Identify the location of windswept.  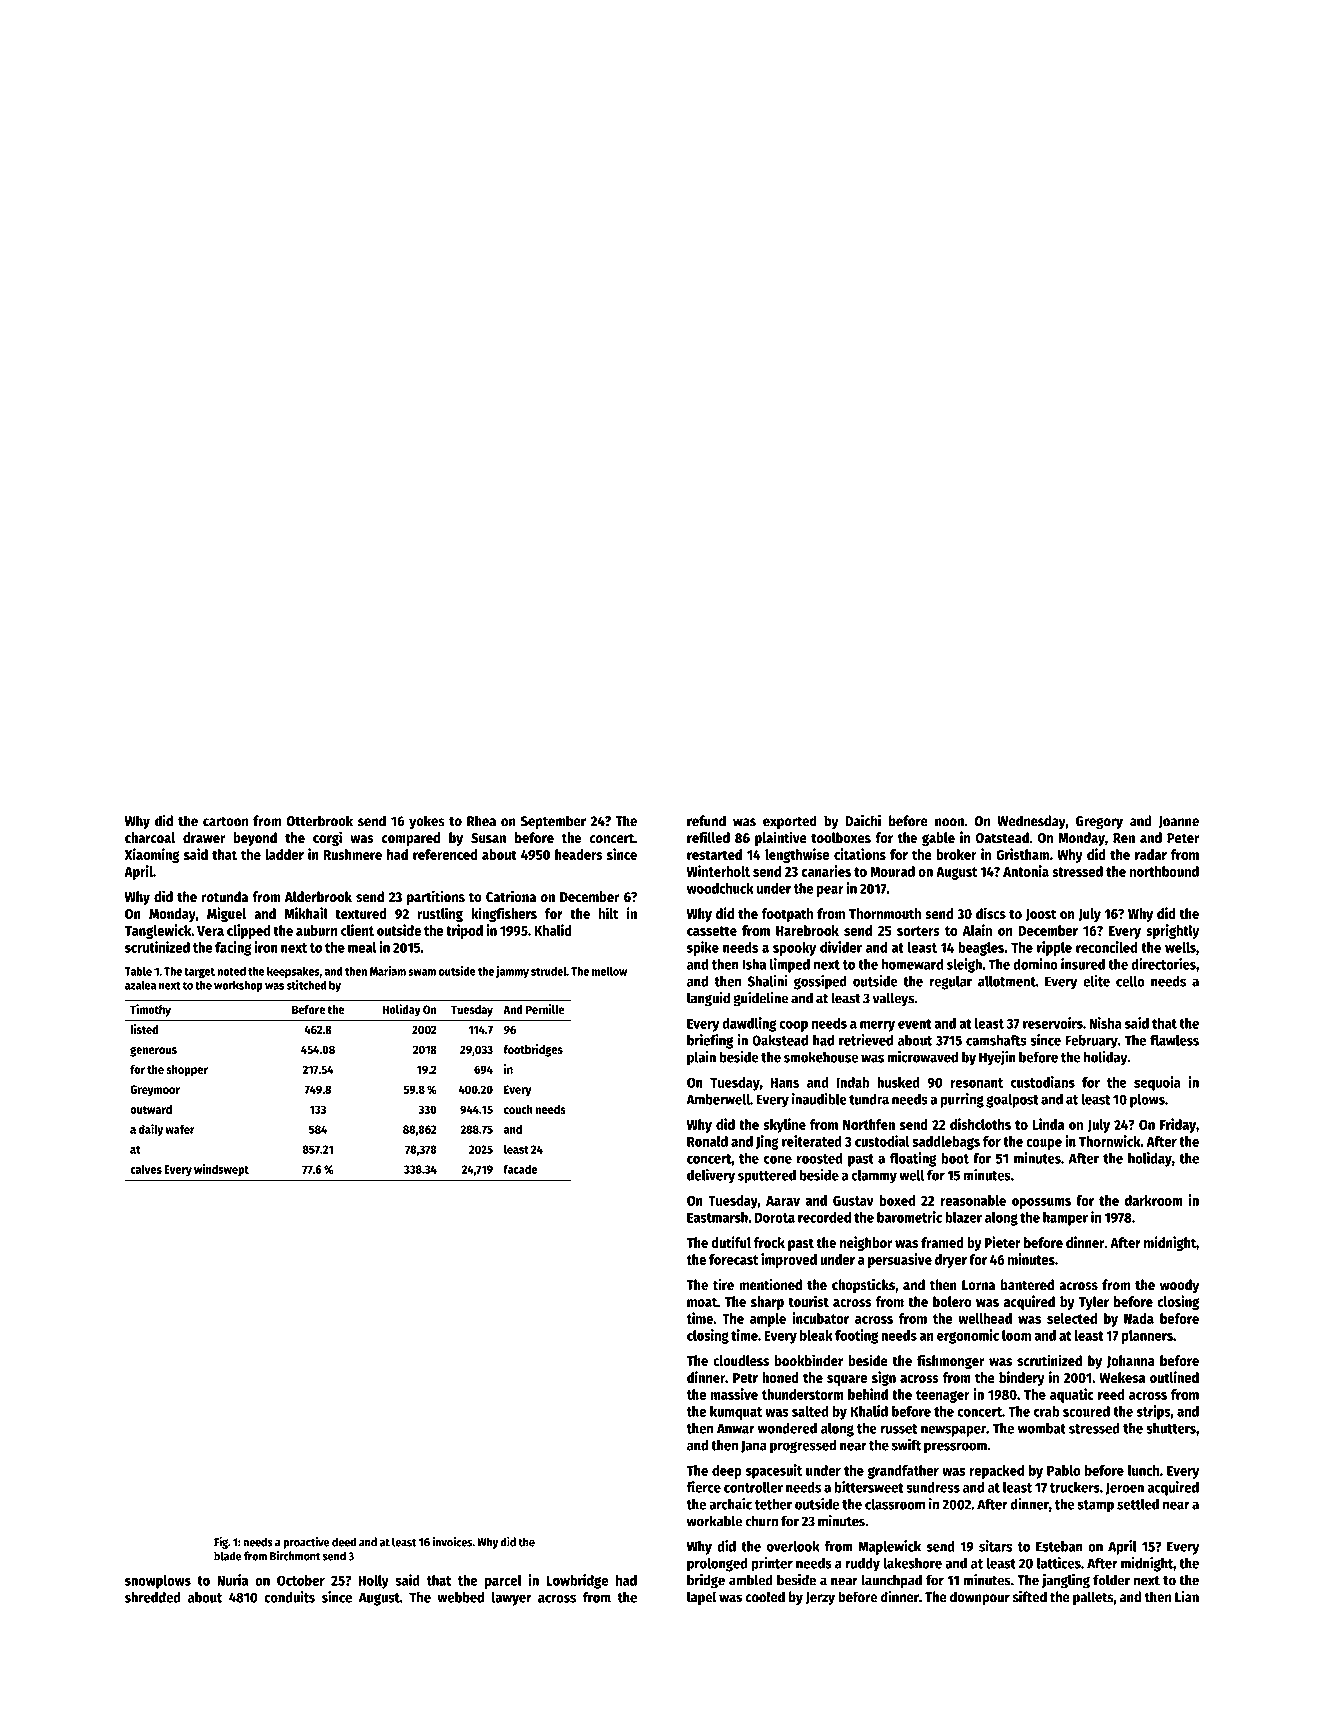
(221, 1170).
